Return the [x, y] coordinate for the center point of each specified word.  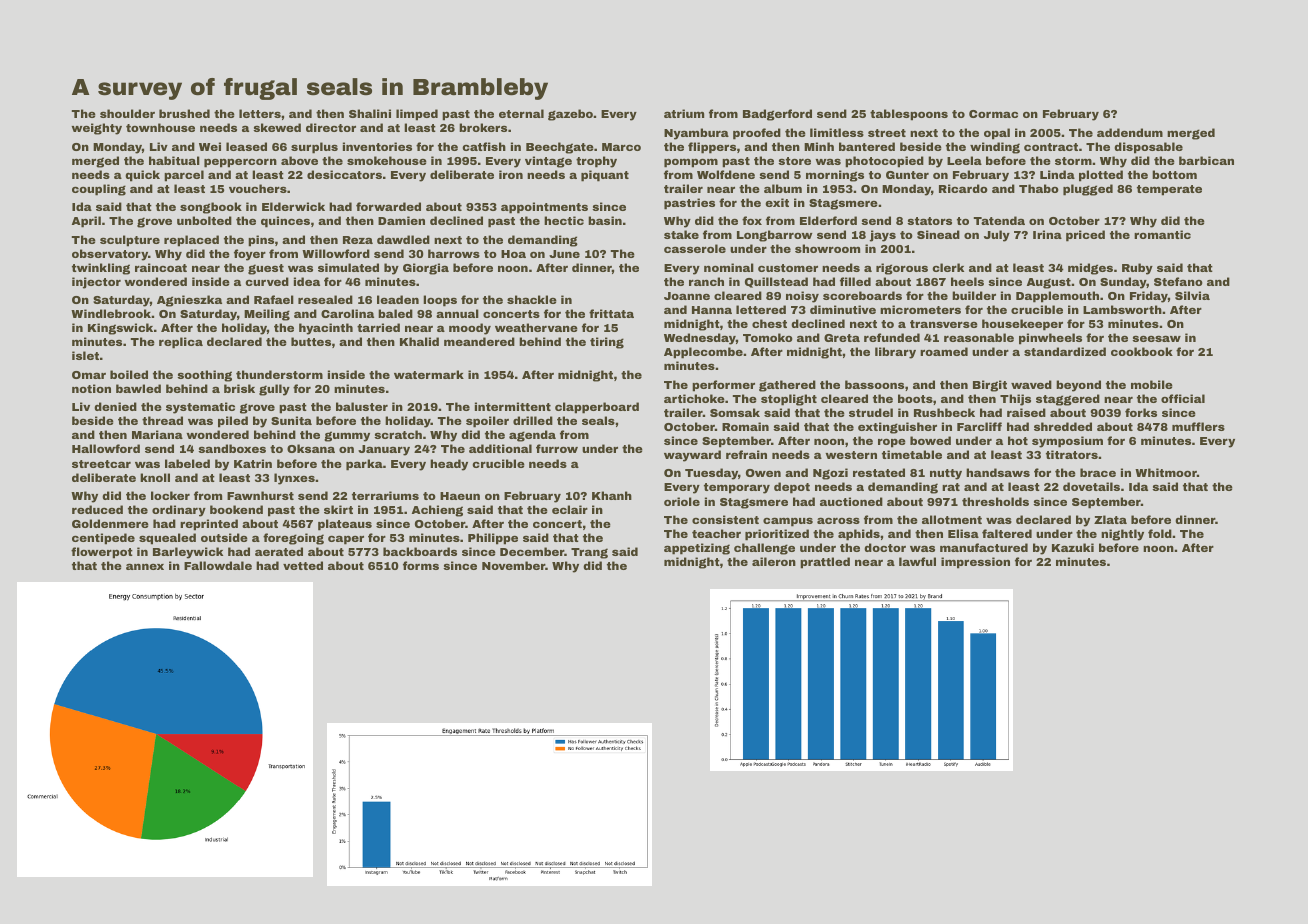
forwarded [388, 206]
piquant [605, 176]
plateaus [345, 525]
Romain [745, 426]
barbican [1206, 160]
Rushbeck [944, 412]
